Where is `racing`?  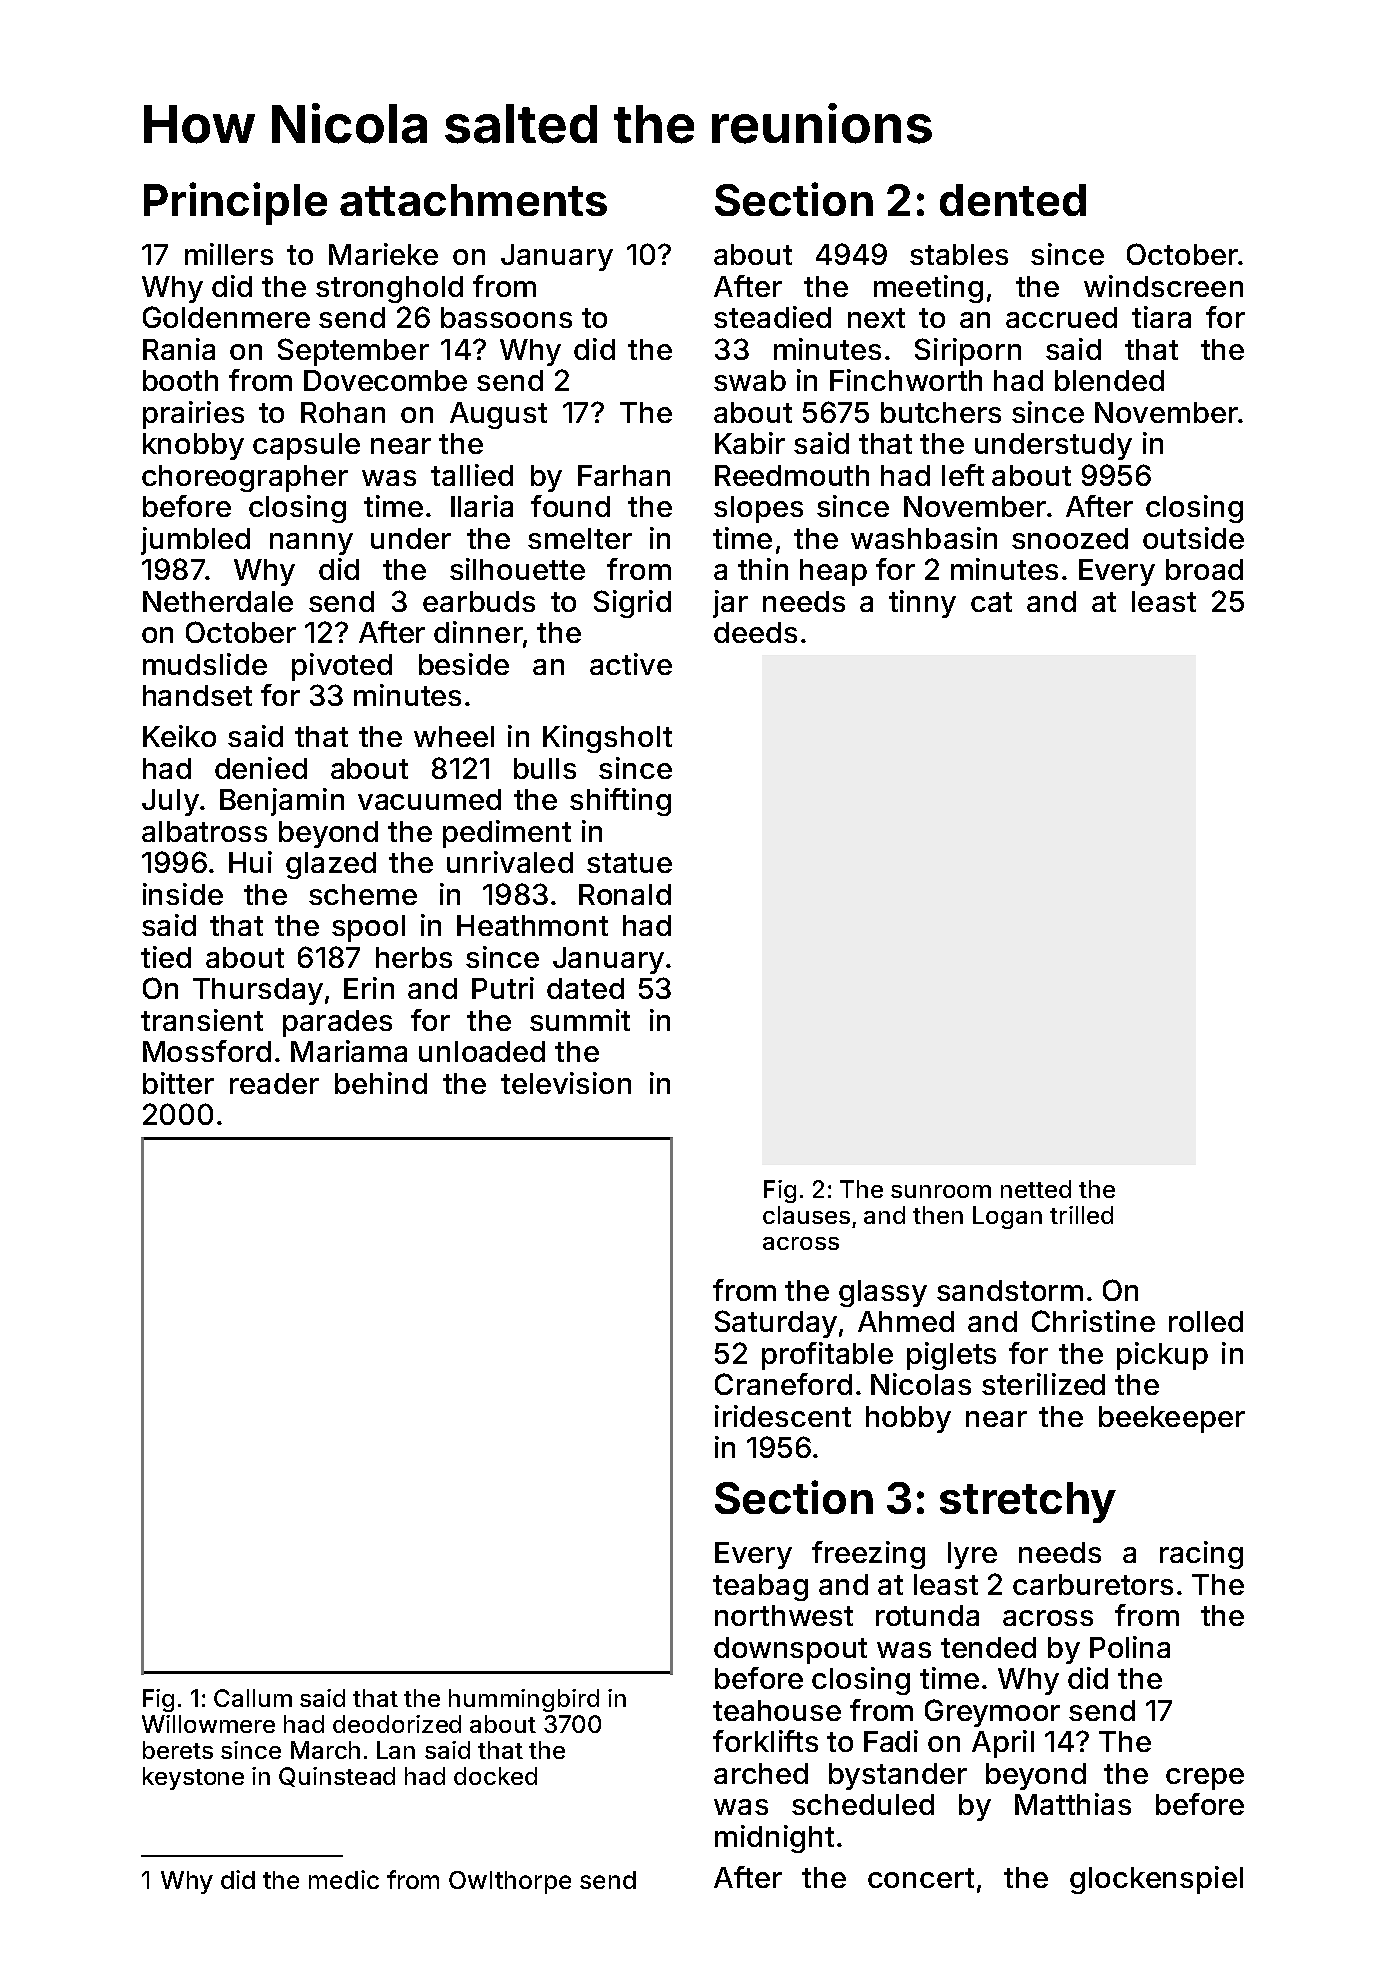
racing is located at coordinates (1201, 1555).
